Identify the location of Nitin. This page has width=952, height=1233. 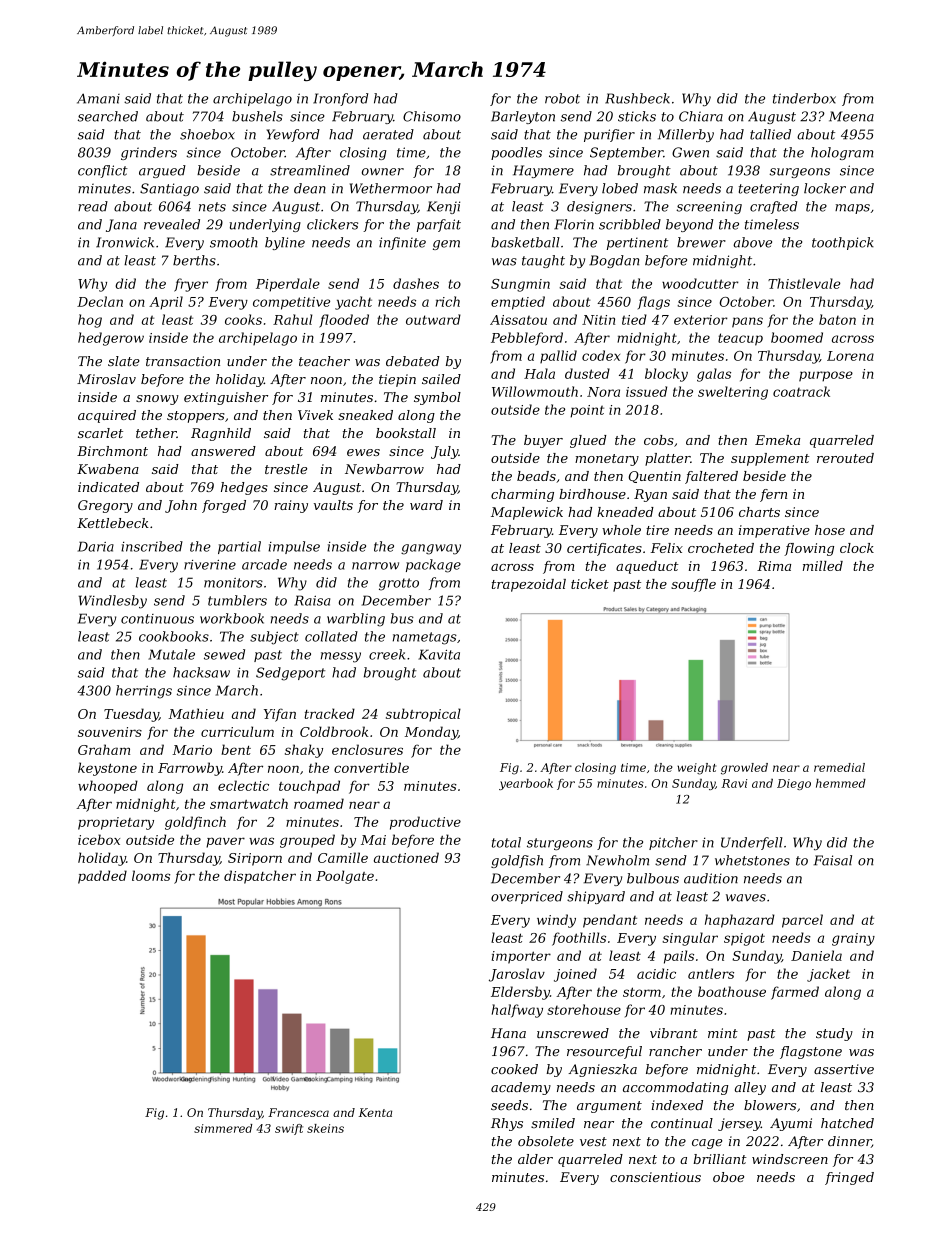
(598, 320).
